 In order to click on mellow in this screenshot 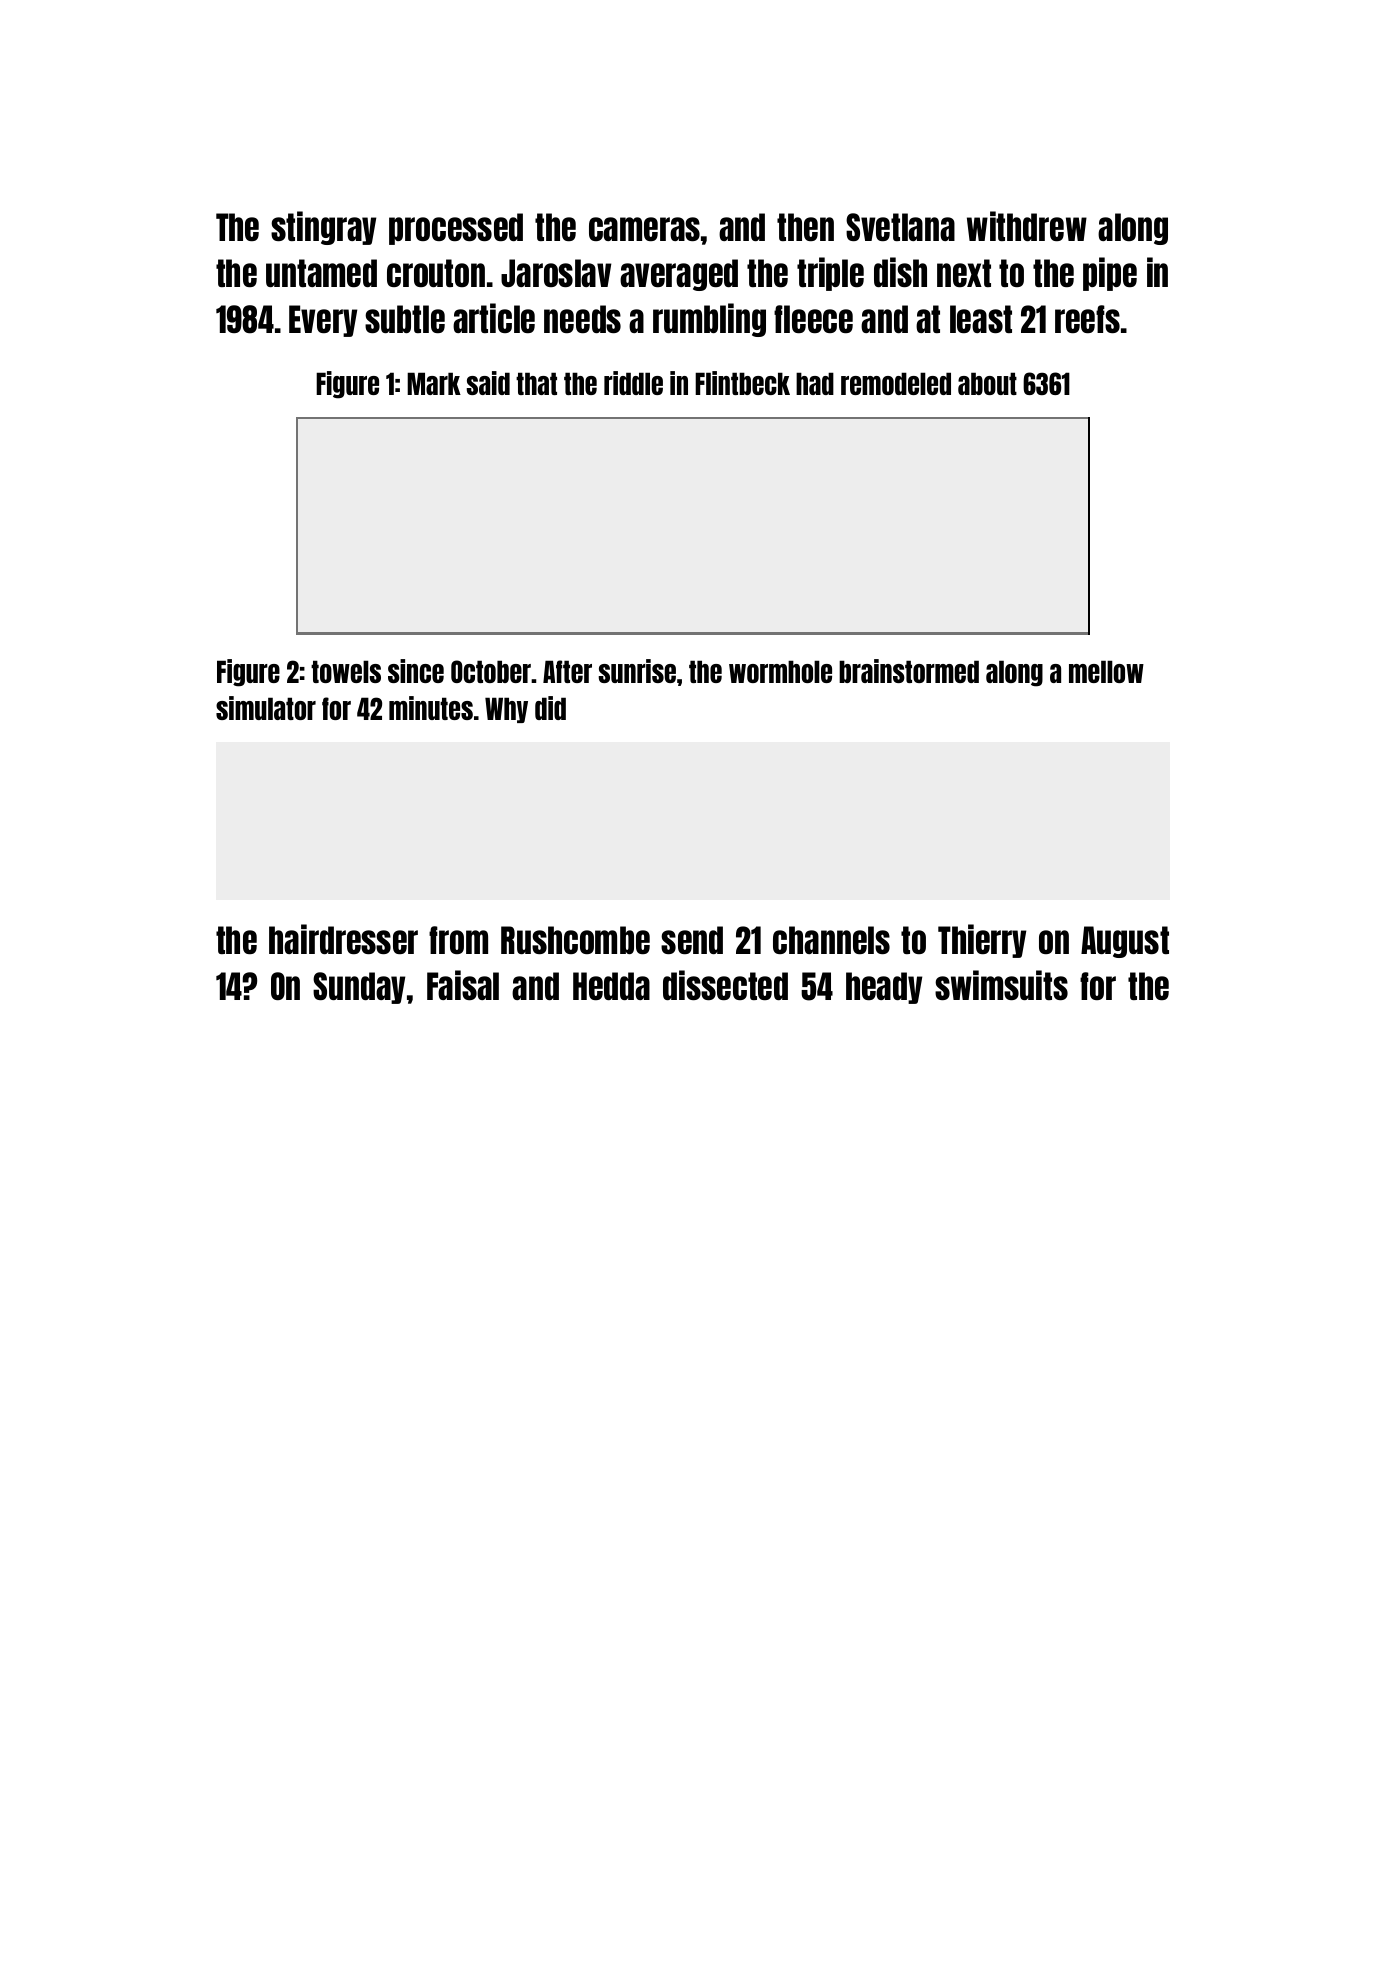, I will do `click(1106, 671)`.
